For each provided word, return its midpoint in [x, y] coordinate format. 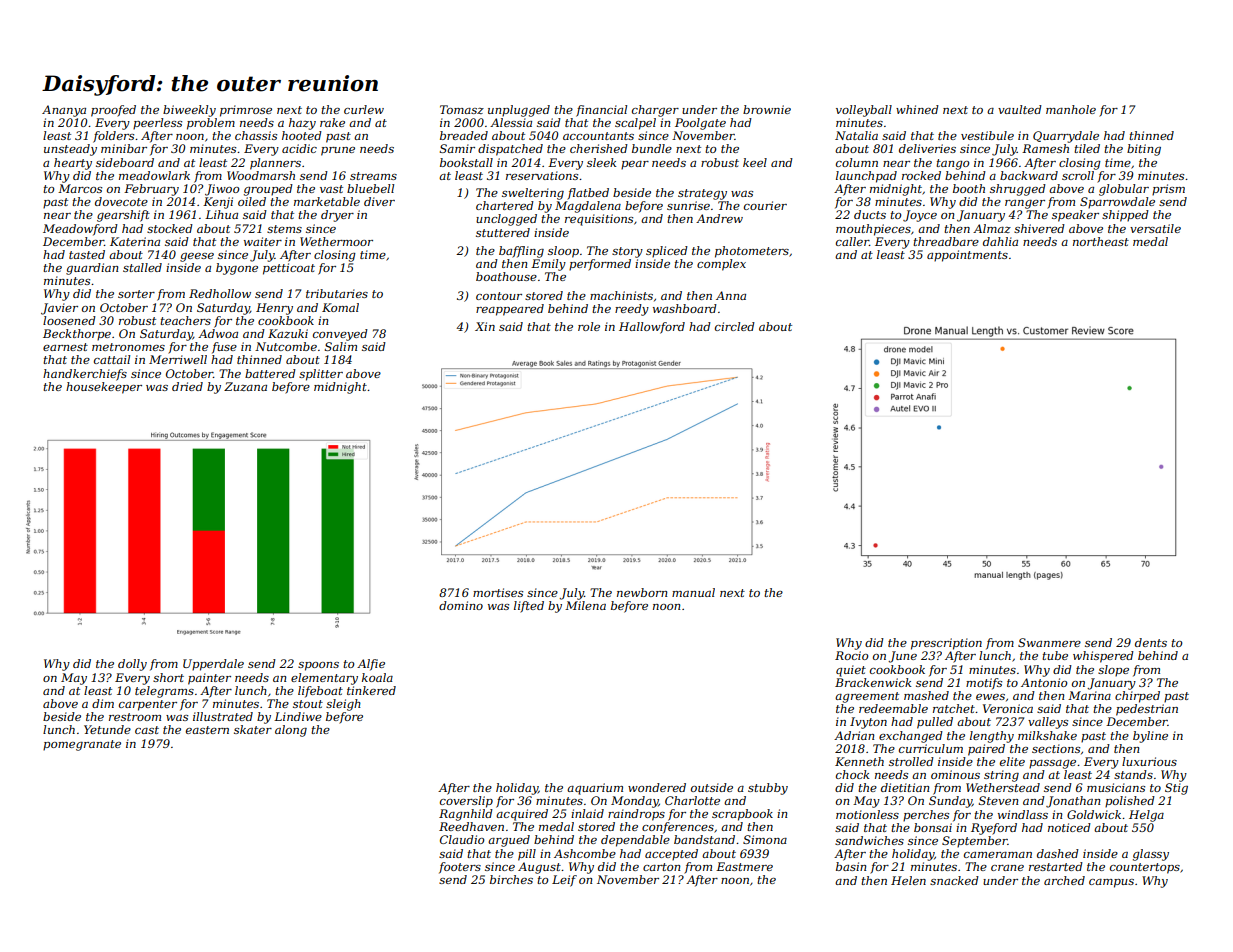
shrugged [1018, 190]
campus [1111, 883]
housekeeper [104, 388]
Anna [731, 295]
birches [511, 879]
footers [460, 868]
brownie [767, 109]
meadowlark [154, 175]
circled [735, 326]
